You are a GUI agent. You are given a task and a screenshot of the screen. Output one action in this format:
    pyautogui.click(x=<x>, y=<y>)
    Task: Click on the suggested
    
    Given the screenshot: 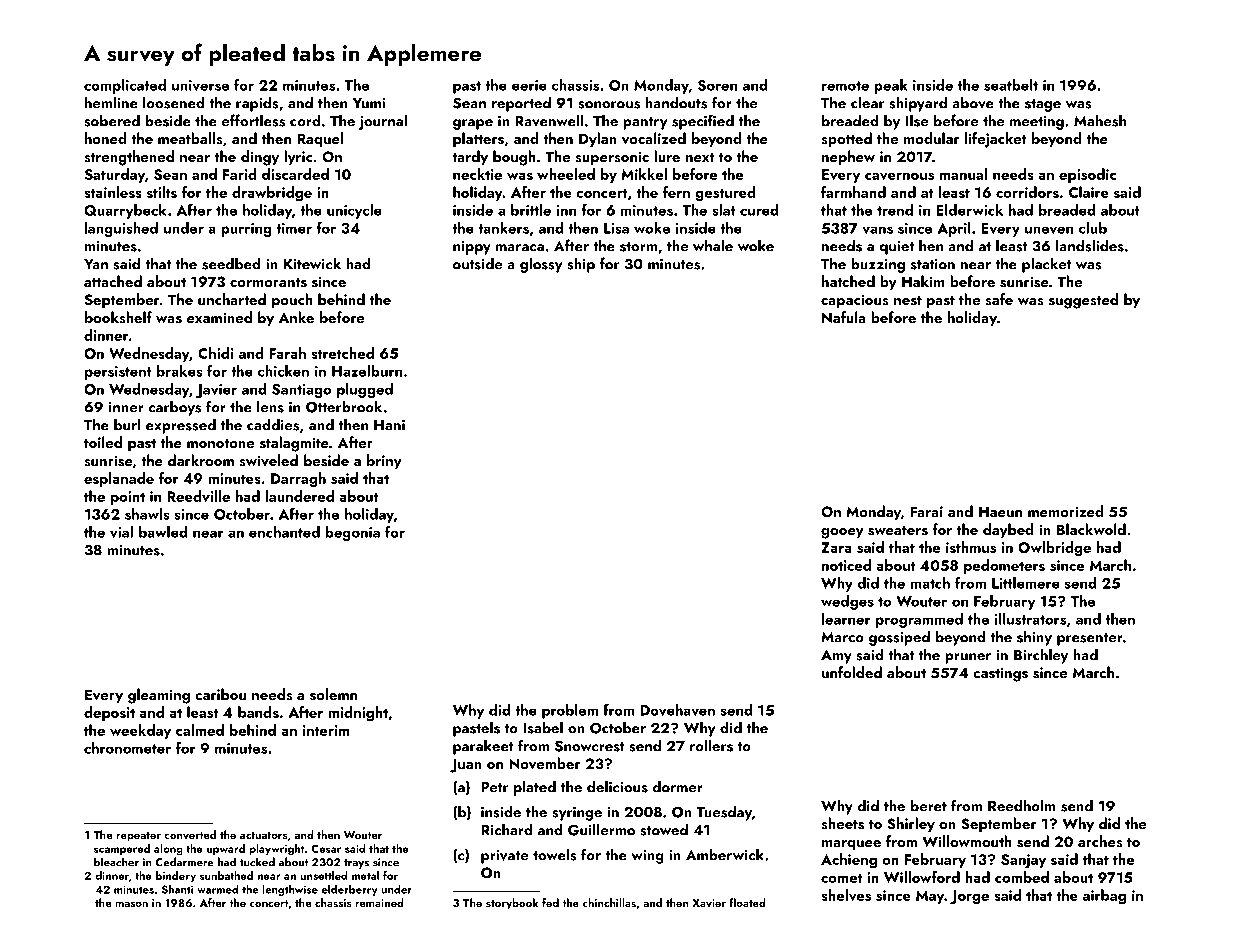 What is the action you would take?
    pyautogui.click(x=1083, y=301)
